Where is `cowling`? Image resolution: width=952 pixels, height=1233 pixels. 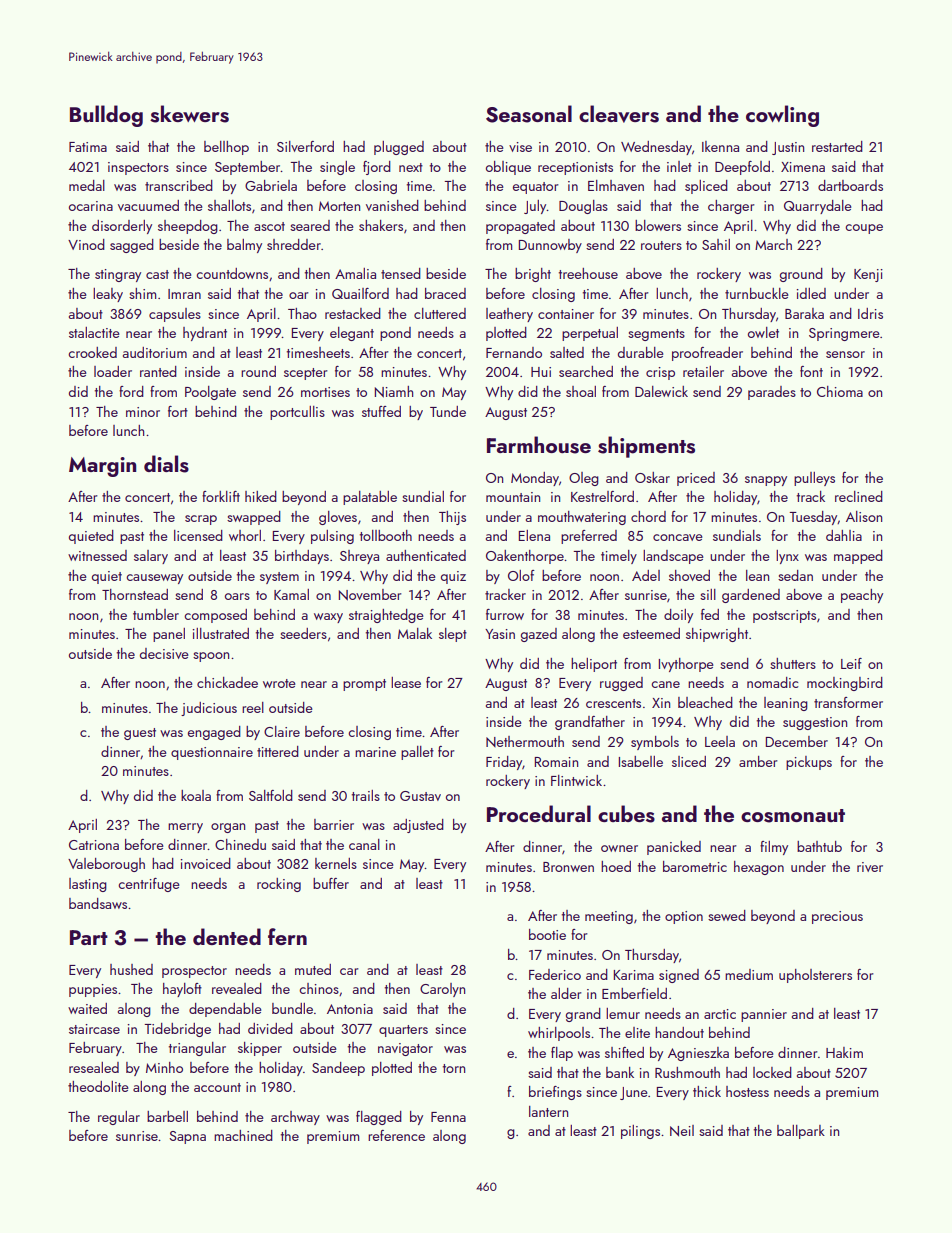 cowling is located at coordinates (782, 116).
